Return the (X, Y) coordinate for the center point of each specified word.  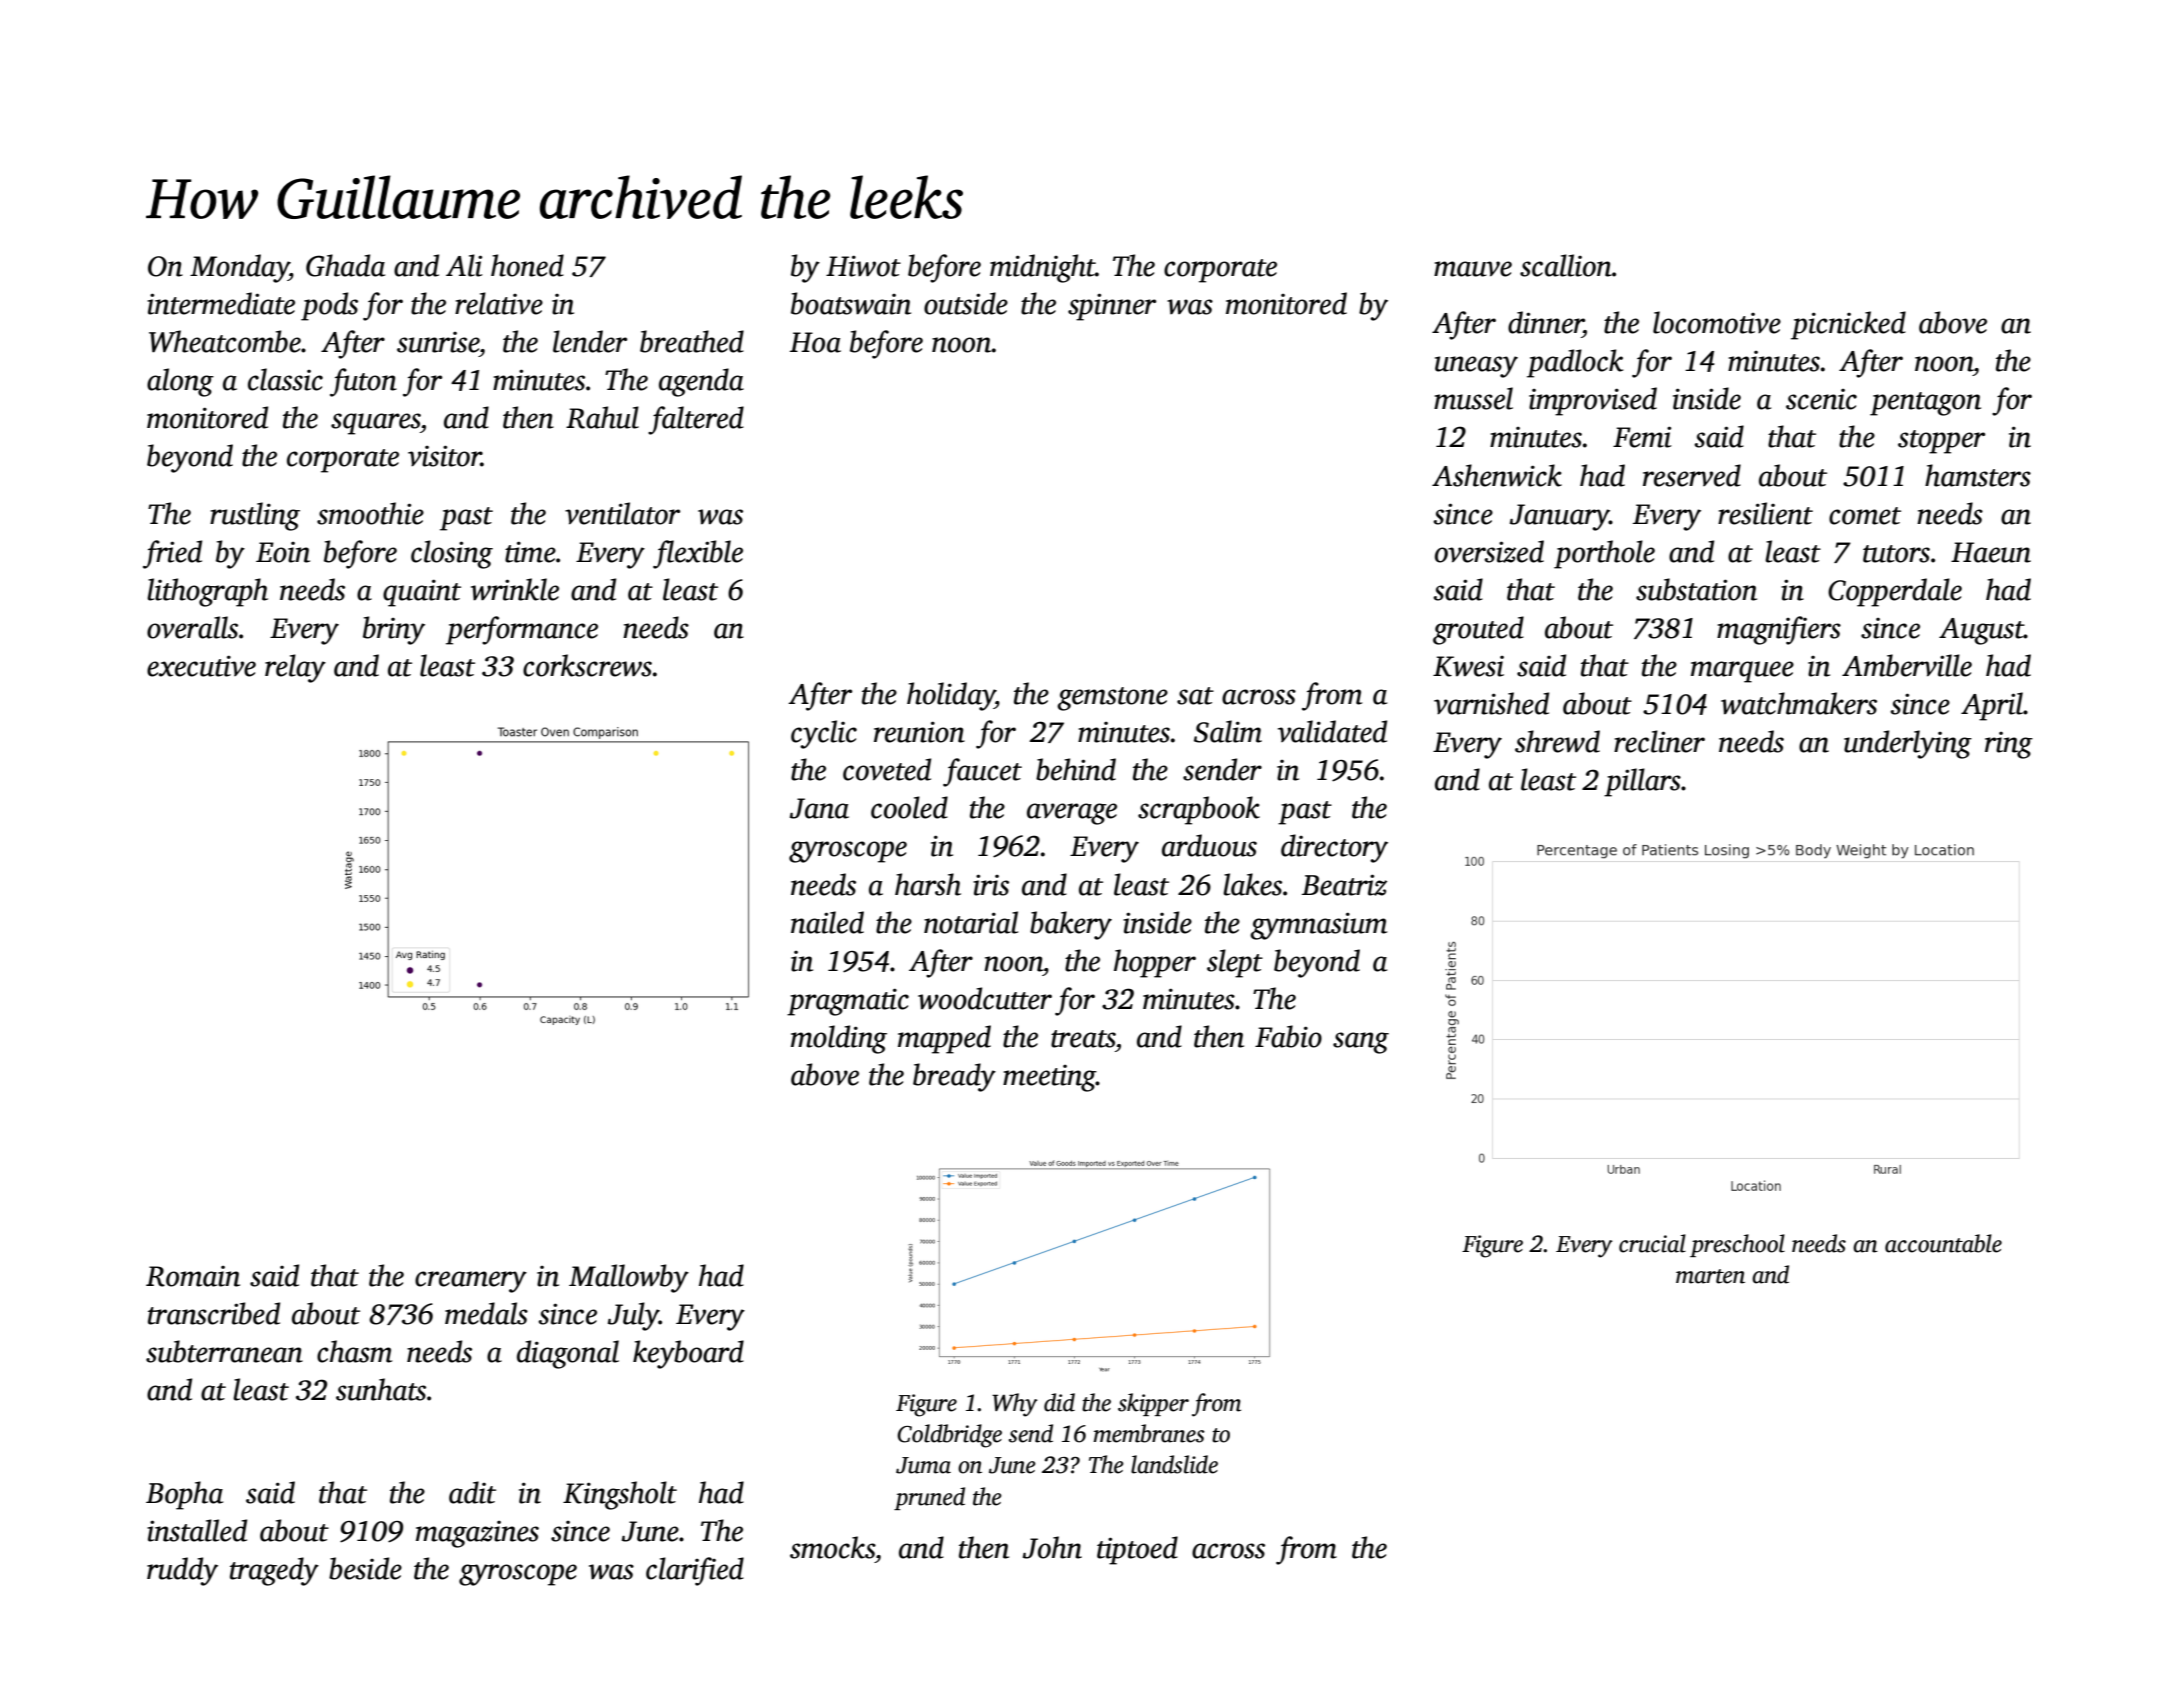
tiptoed (1137, 1550)
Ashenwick (1497, 475)
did (1059, 1402)
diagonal (568, 1354)
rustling (255, 516)
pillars (1642, 782)
